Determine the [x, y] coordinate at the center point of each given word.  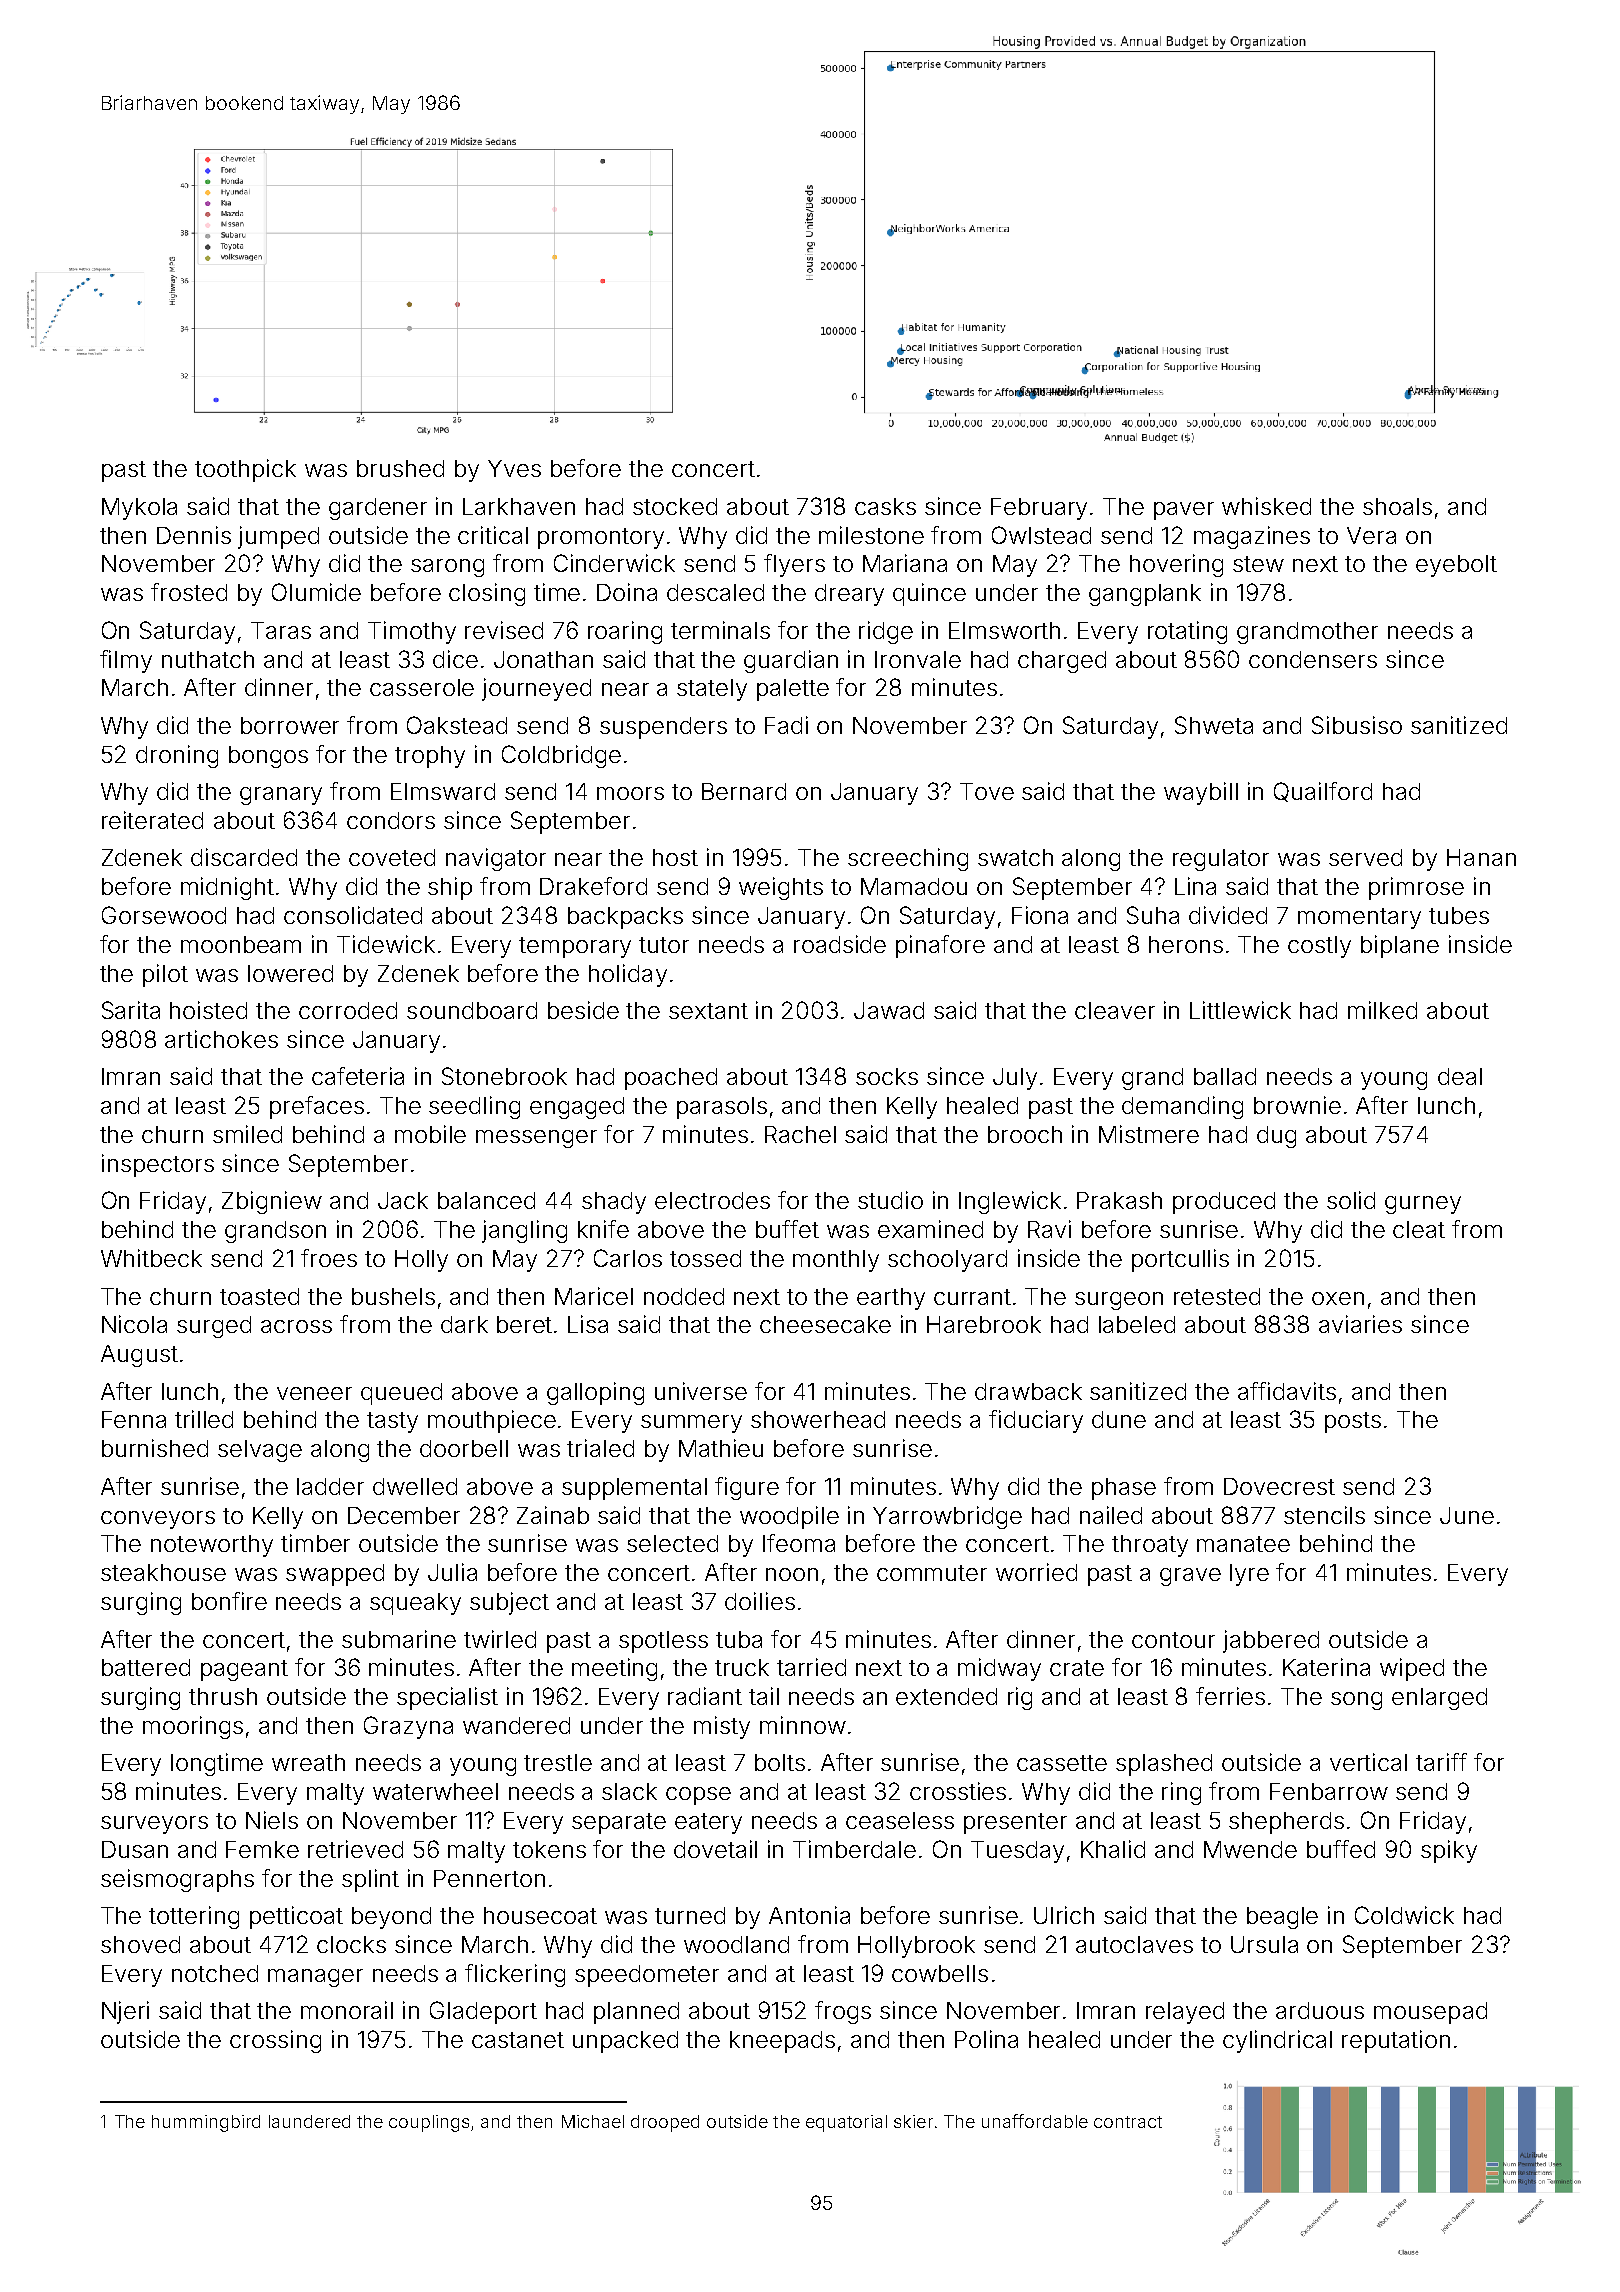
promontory [601, 538]
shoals [1397, 506]
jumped [278, 537]
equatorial [846, 2123]
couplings [429, 2123]
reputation [1396, 2041]
